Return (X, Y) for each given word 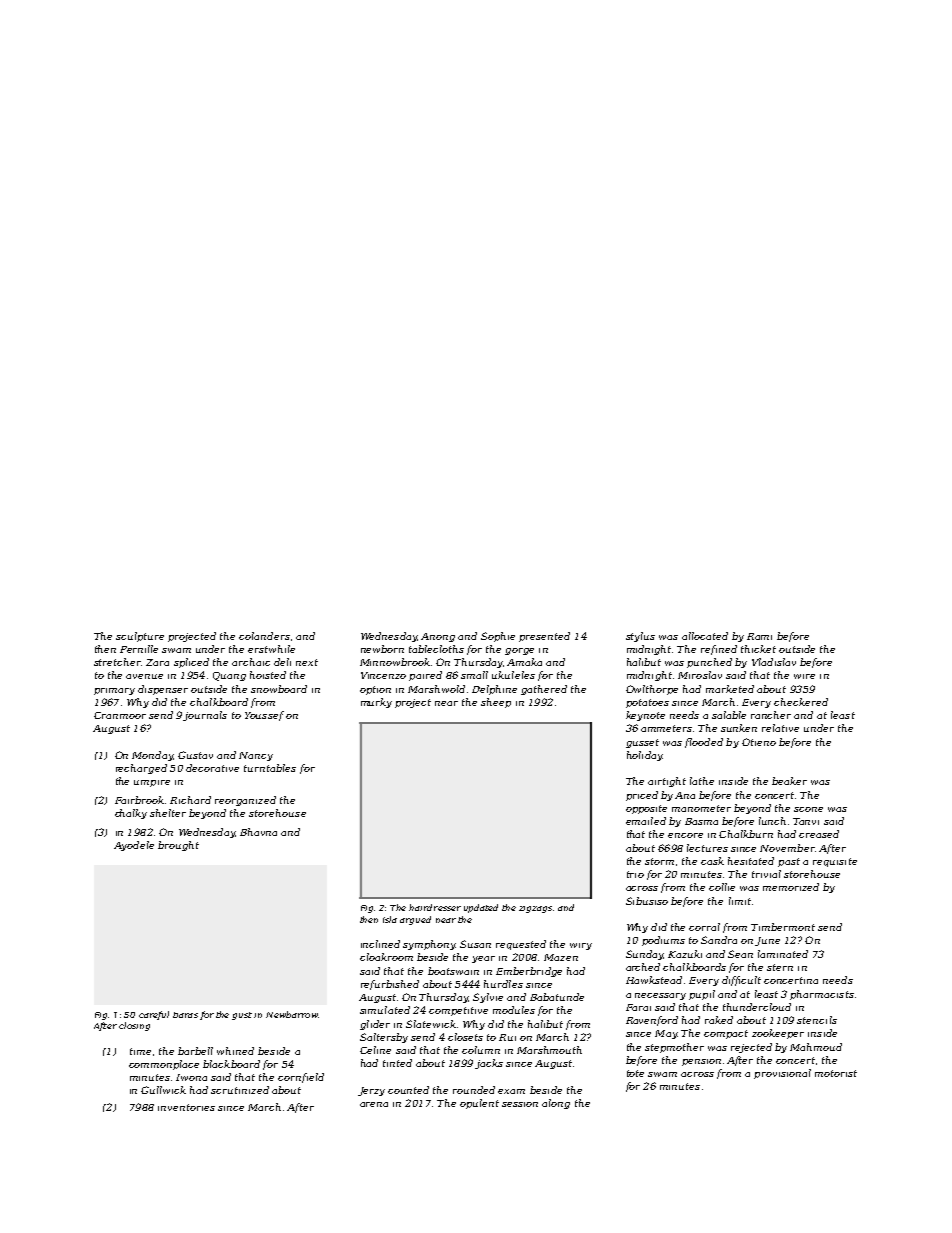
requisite (835, 862)
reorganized (245, 801)
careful (154, 1015)
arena (374, 1104)
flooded (704, 743)
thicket (758, 649)
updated (481, 908)
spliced (191, 663)
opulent (479, 1104)
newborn (382, 649)
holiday (645, 756)
